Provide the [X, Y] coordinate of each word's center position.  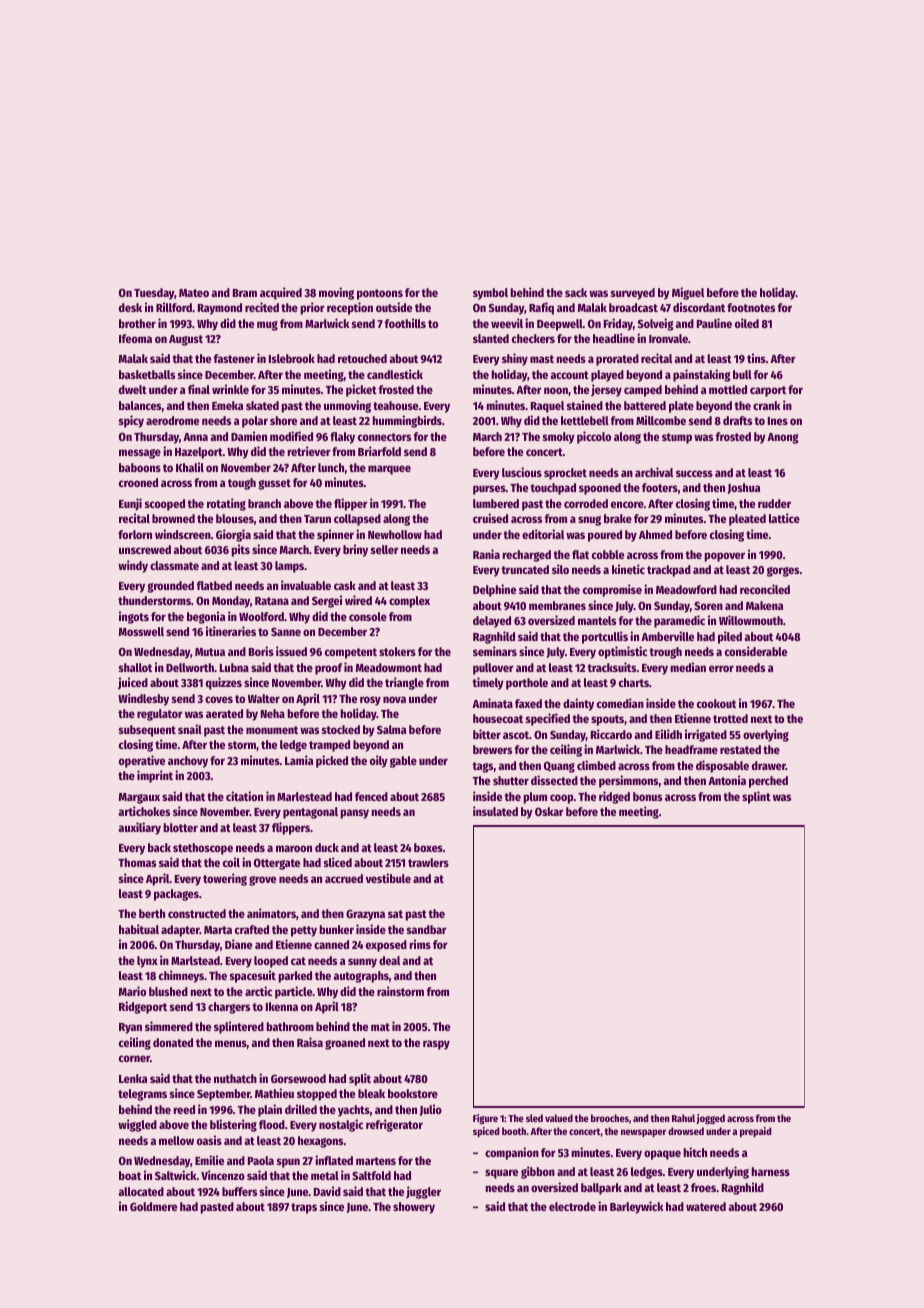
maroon [294, 848]
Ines [778, 421]
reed [184, 1109]
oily [379, 761]
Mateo [194, 293]
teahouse [395, 405]
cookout [716, 703]
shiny [515, 359]
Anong [783, 438]
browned [173, 518]
